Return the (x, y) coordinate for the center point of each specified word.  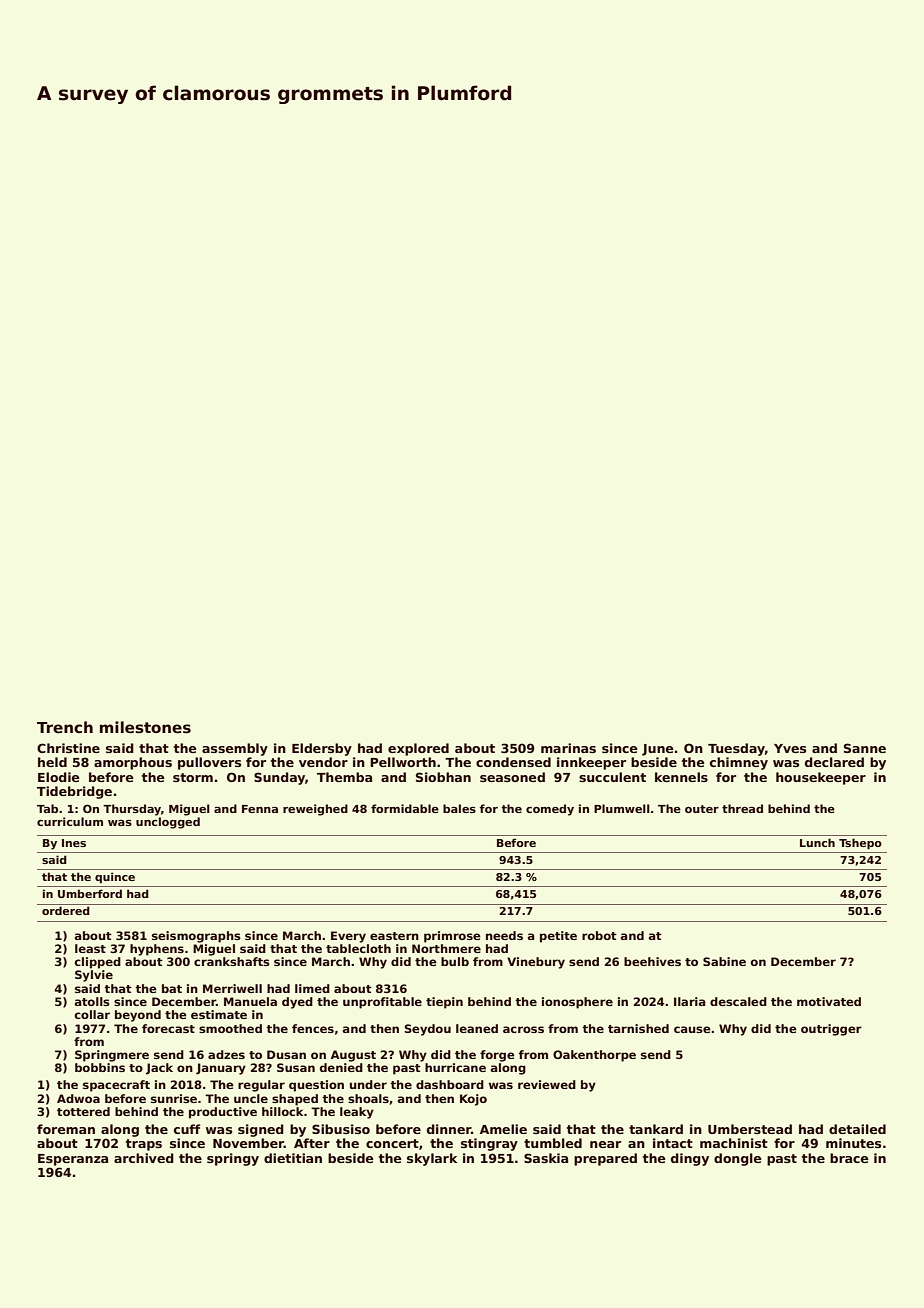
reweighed (315, 810)
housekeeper (821, 778)
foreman (66, 1129)
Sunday (279, 778)
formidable (405, 808)
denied (341, 1067)
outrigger (831, 1030)
